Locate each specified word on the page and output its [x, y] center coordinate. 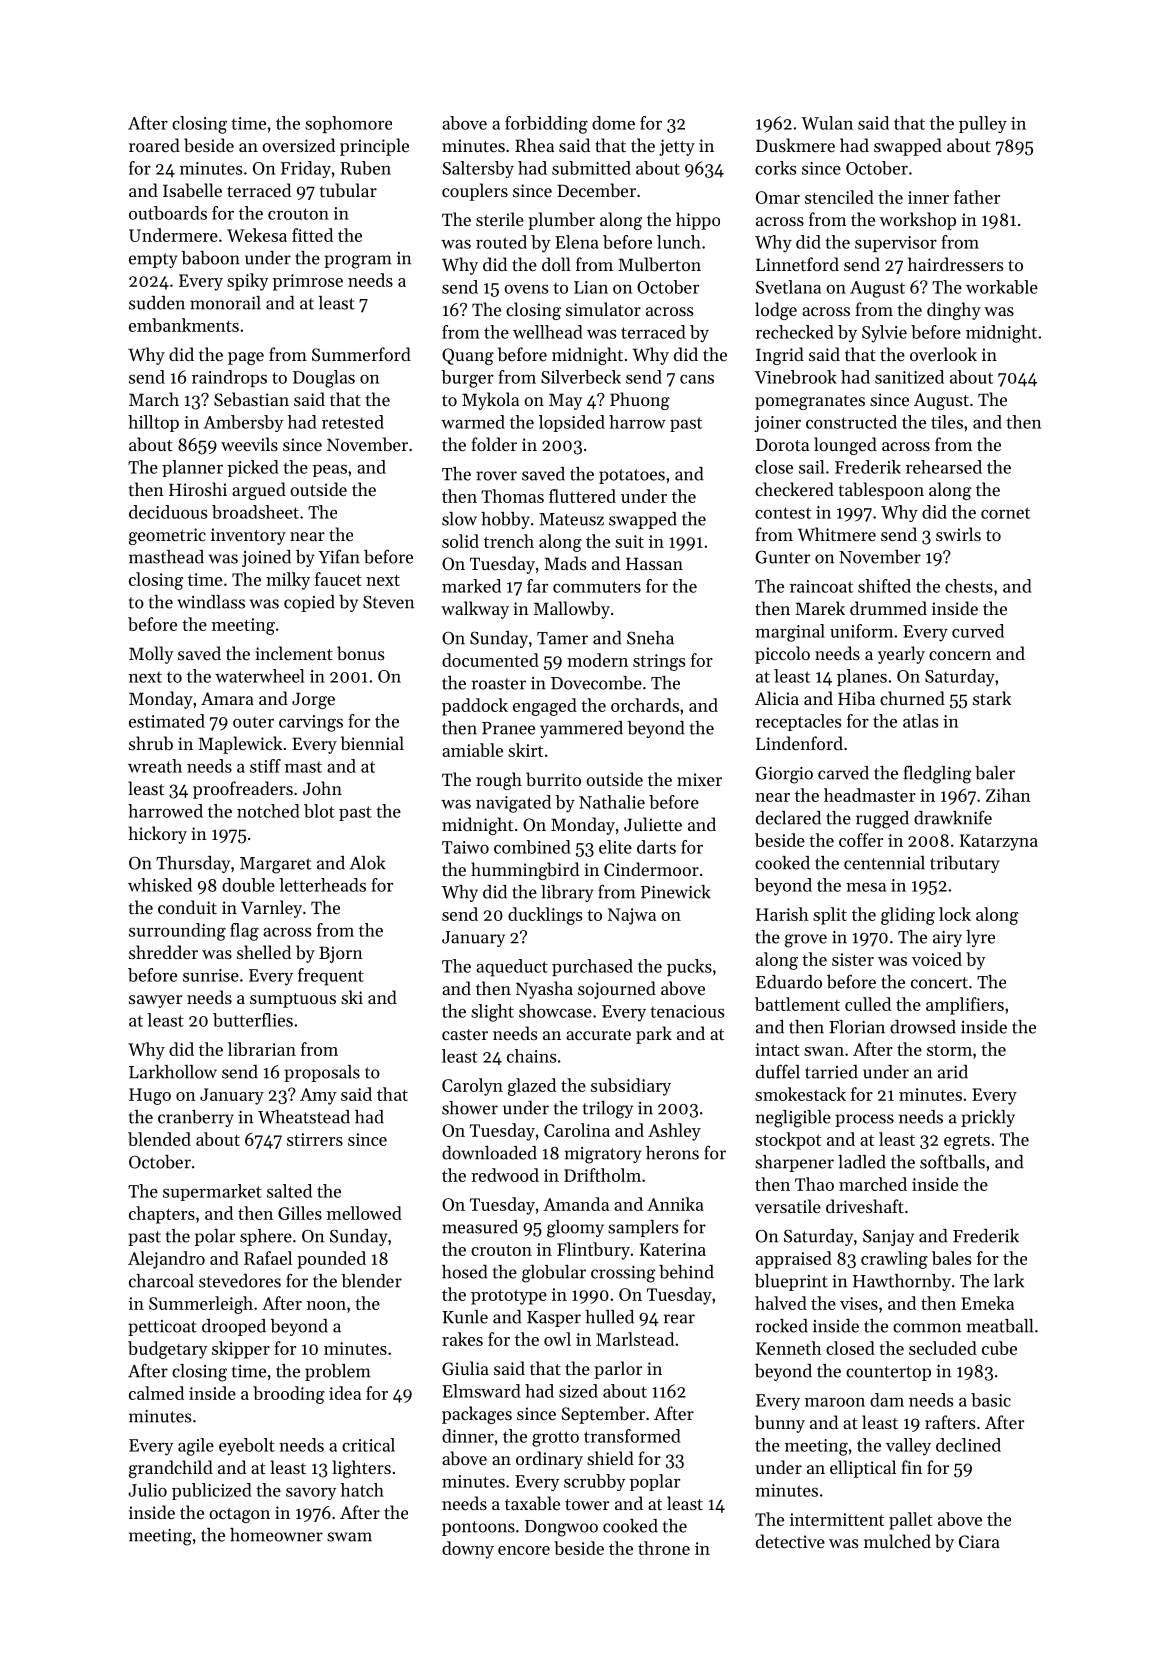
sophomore [348, 124]
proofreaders [243, 790]
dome [613, 123]
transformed [632, 1436]
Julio [147, 1490]
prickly [988, 1118]
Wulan [827, 123]
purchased [592, 967]
